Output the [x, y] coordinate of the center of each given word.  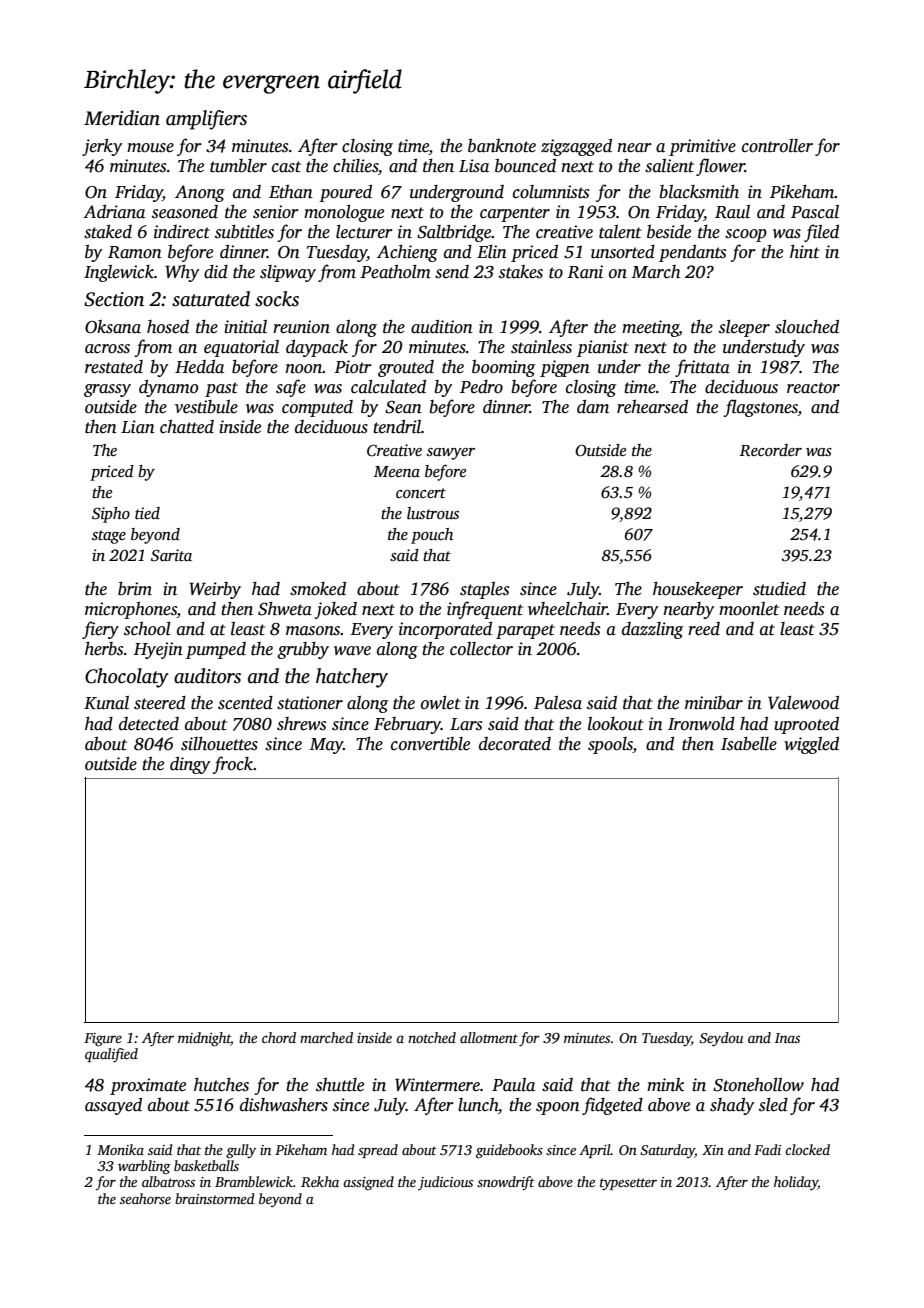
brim [135, 589]
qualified [111, 1055]
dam [593, 407]
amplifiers [206, 120]
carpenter [515, 214]
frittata [702, 368]
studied [779, 589]
